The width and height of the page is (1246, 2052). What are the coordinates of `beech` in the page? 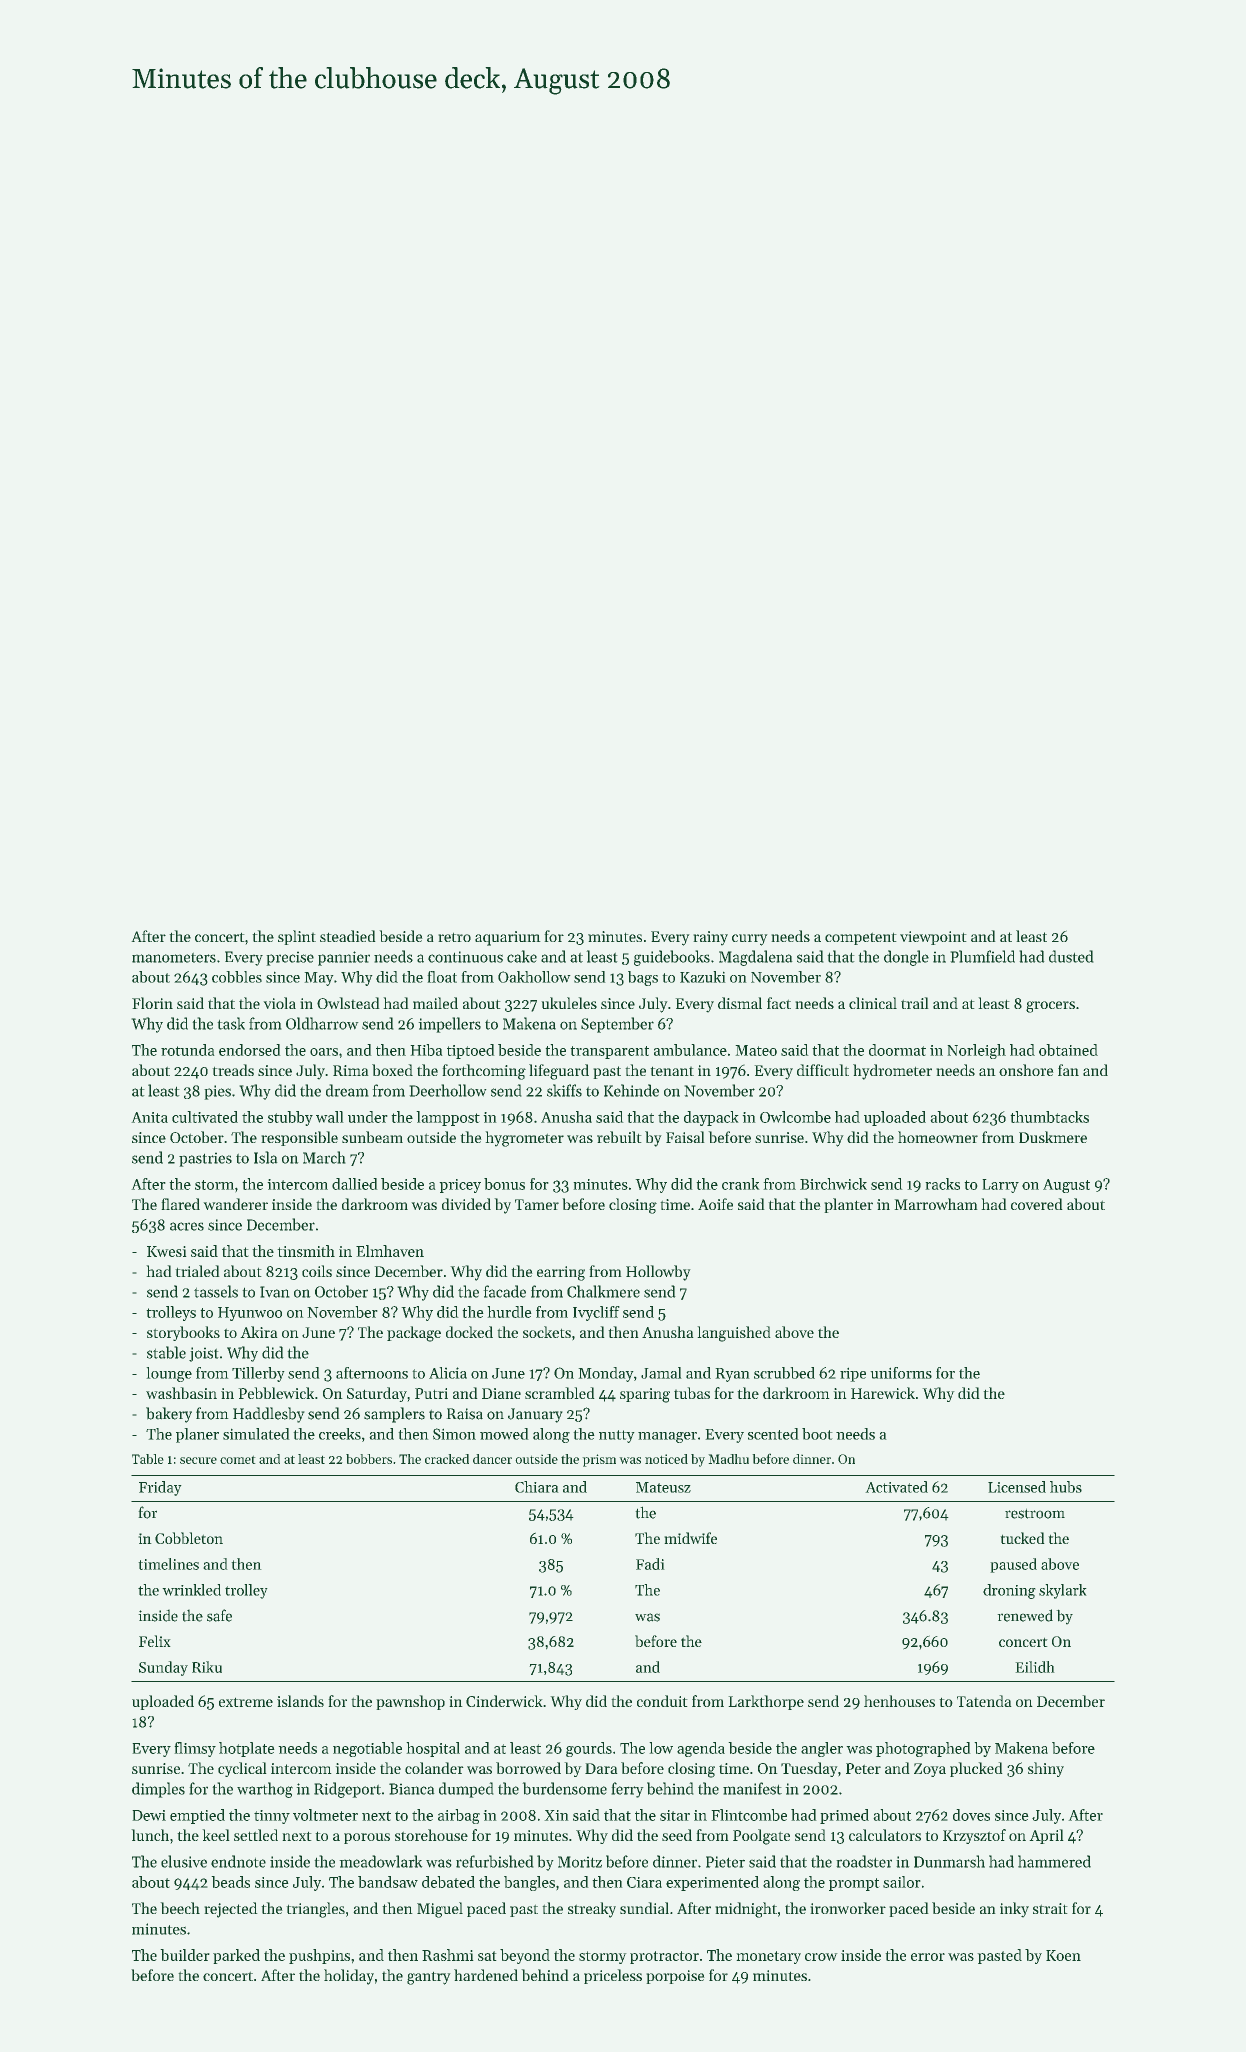 It's located at (180, 1908).
